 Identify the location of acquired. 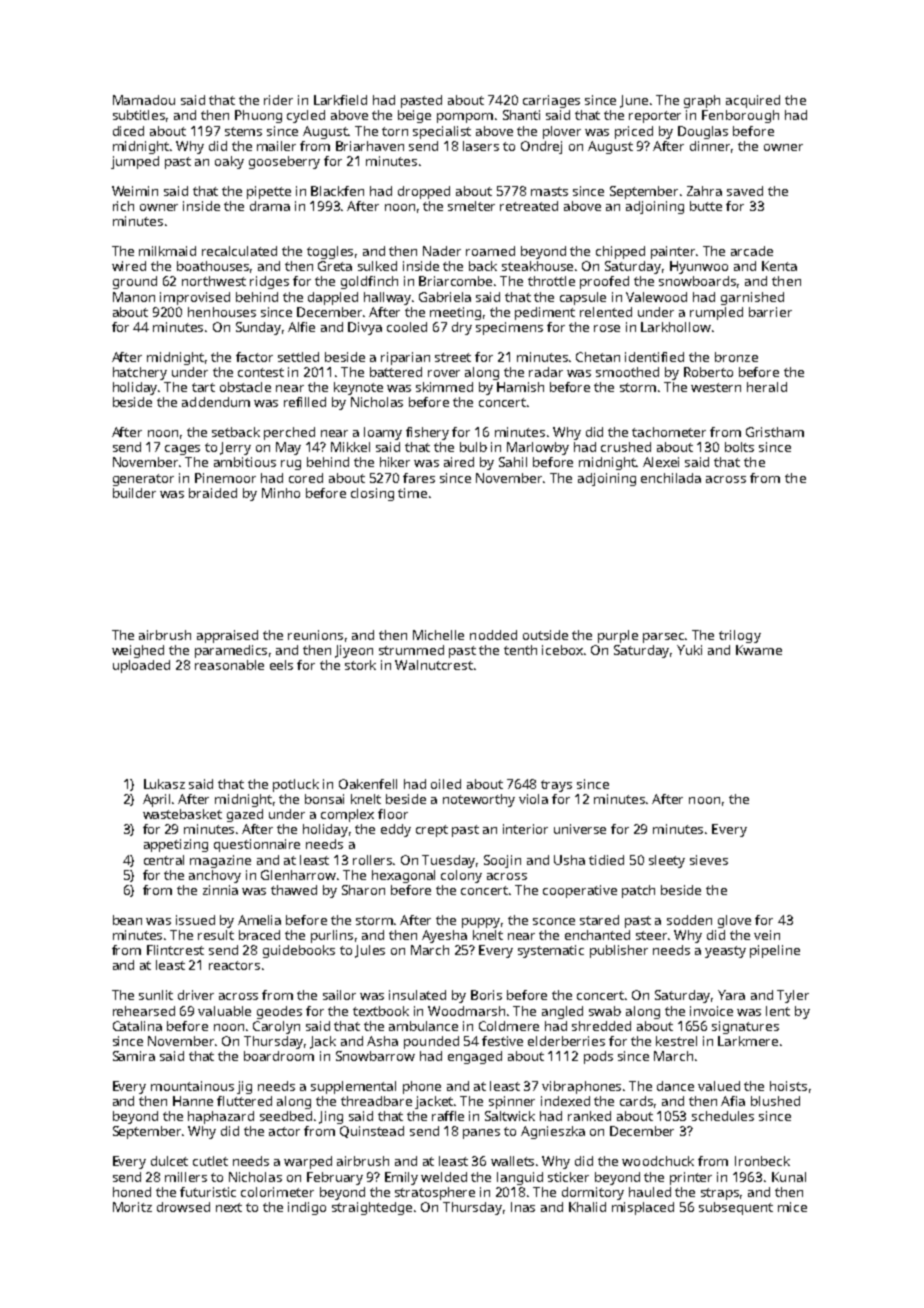
(753, 101).
